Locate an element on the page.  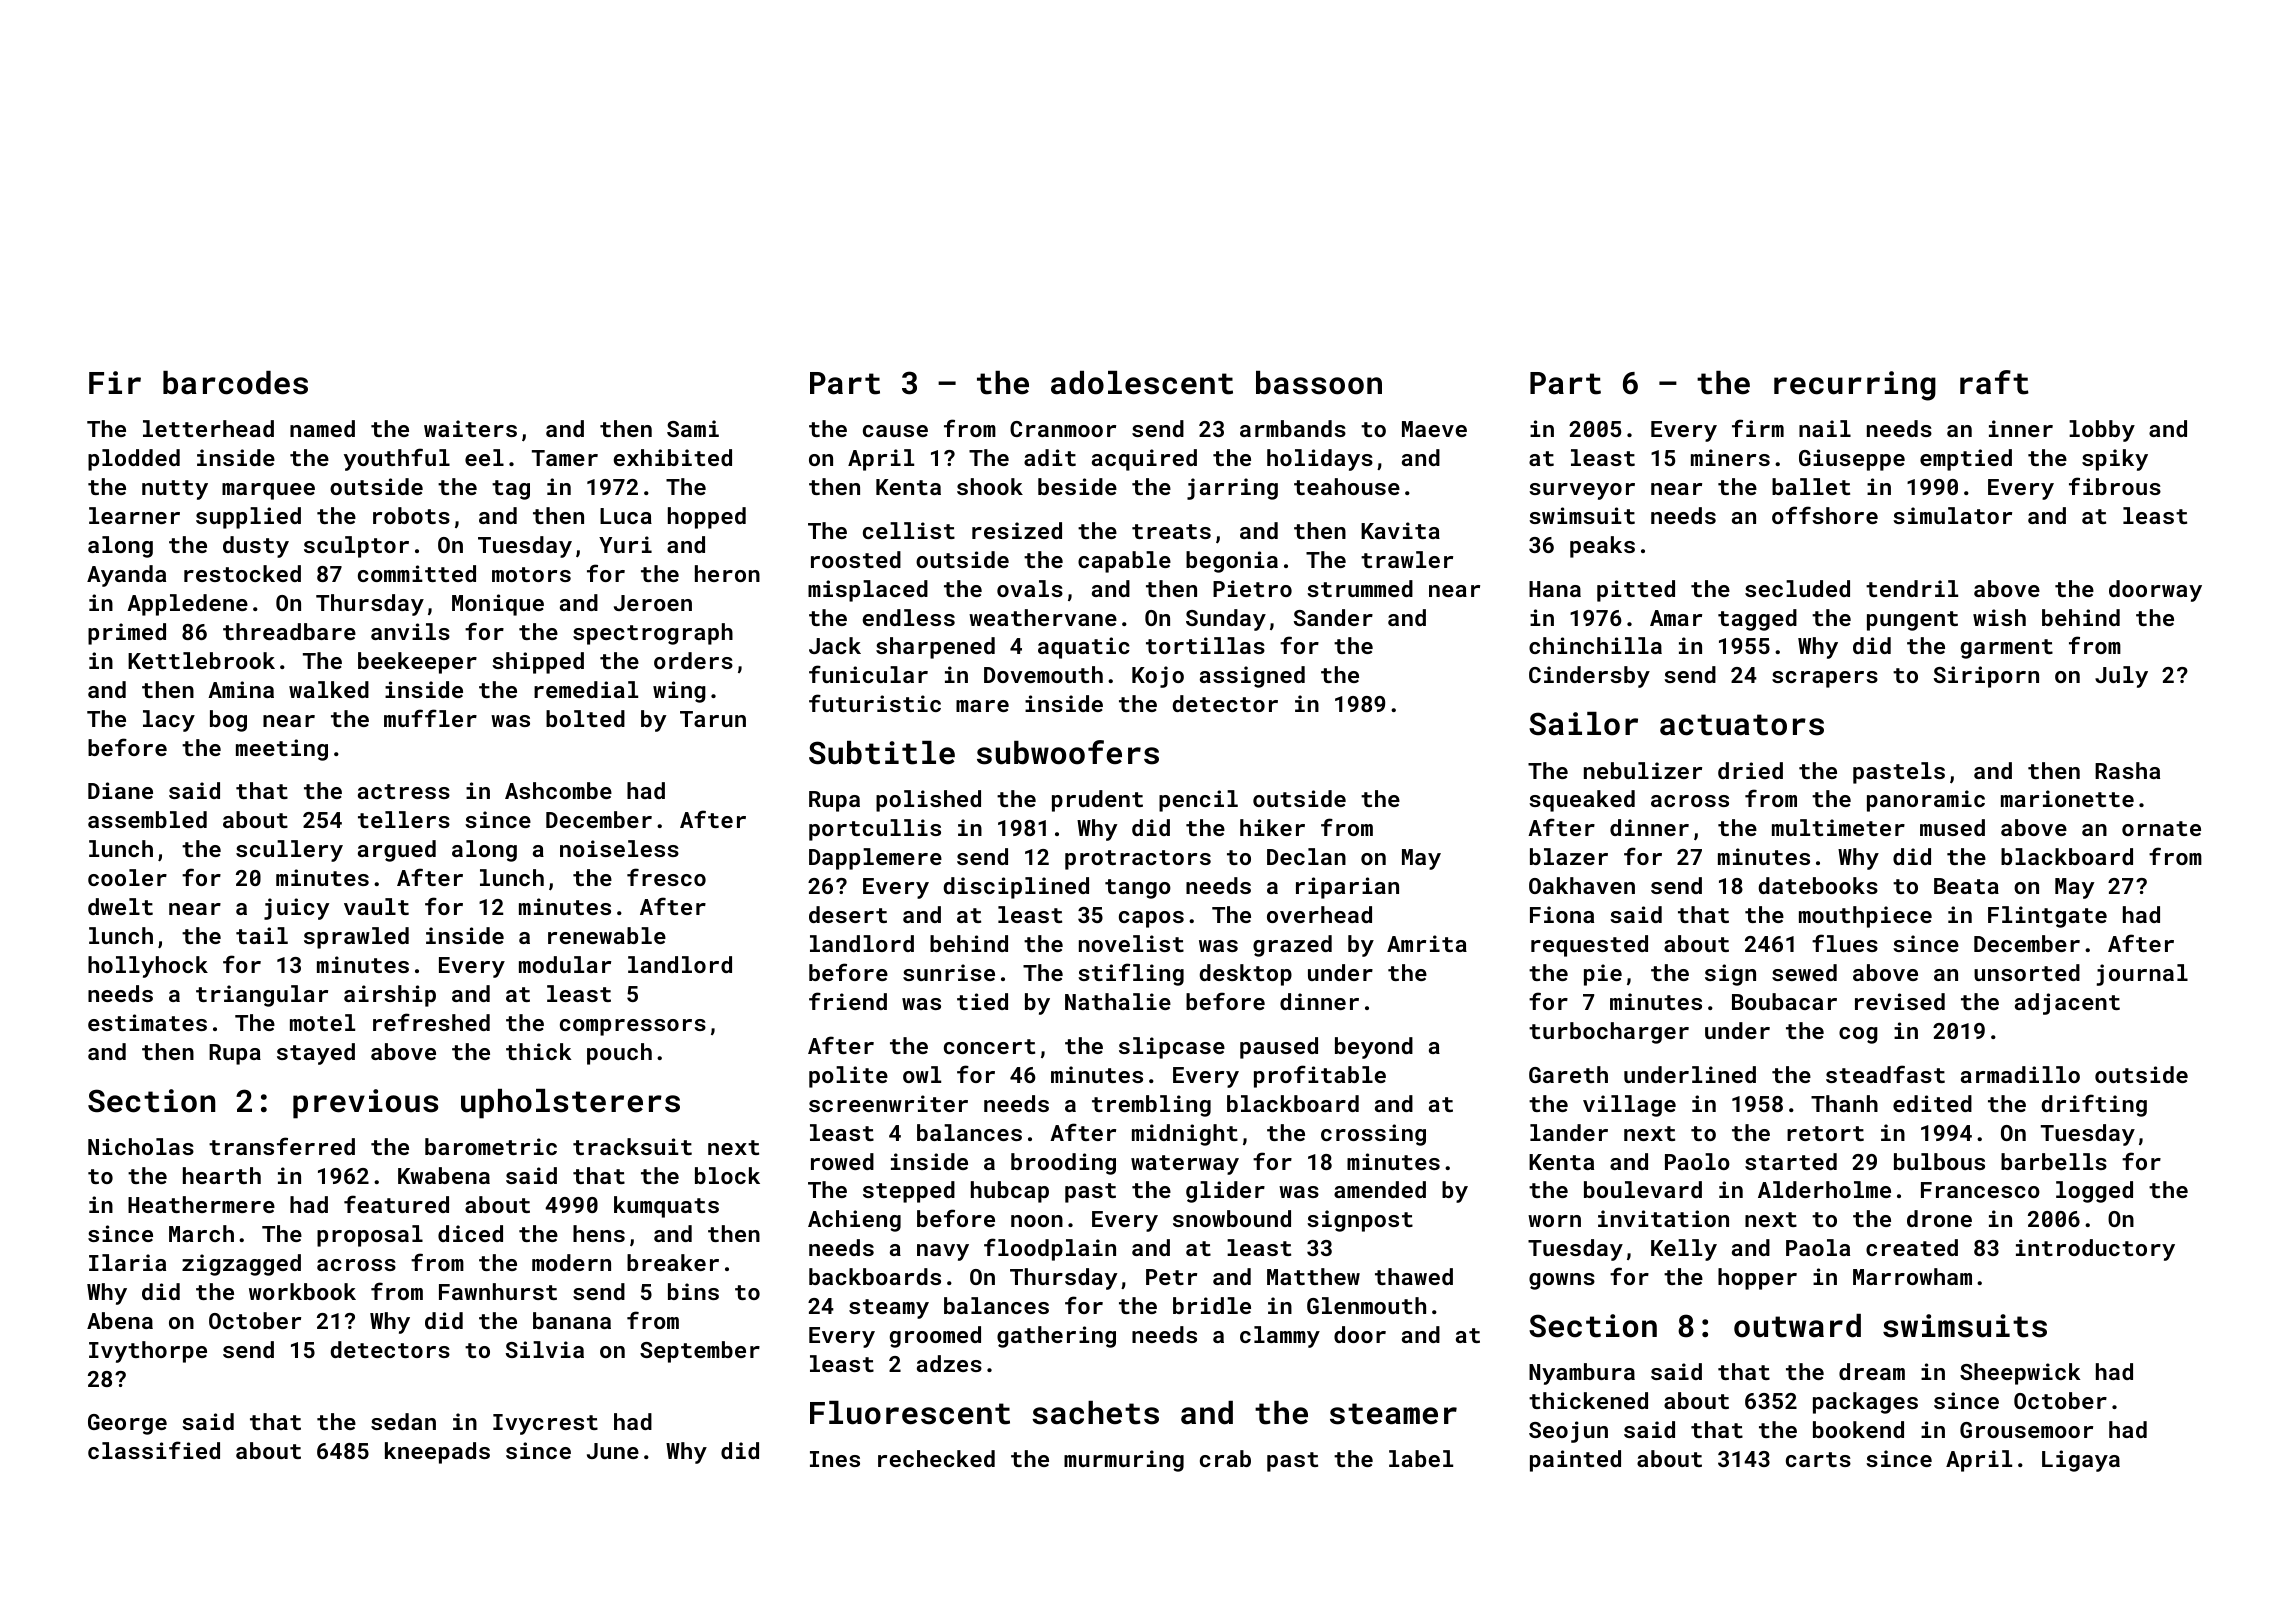
lobby is located at coordinates (2102, 431).
